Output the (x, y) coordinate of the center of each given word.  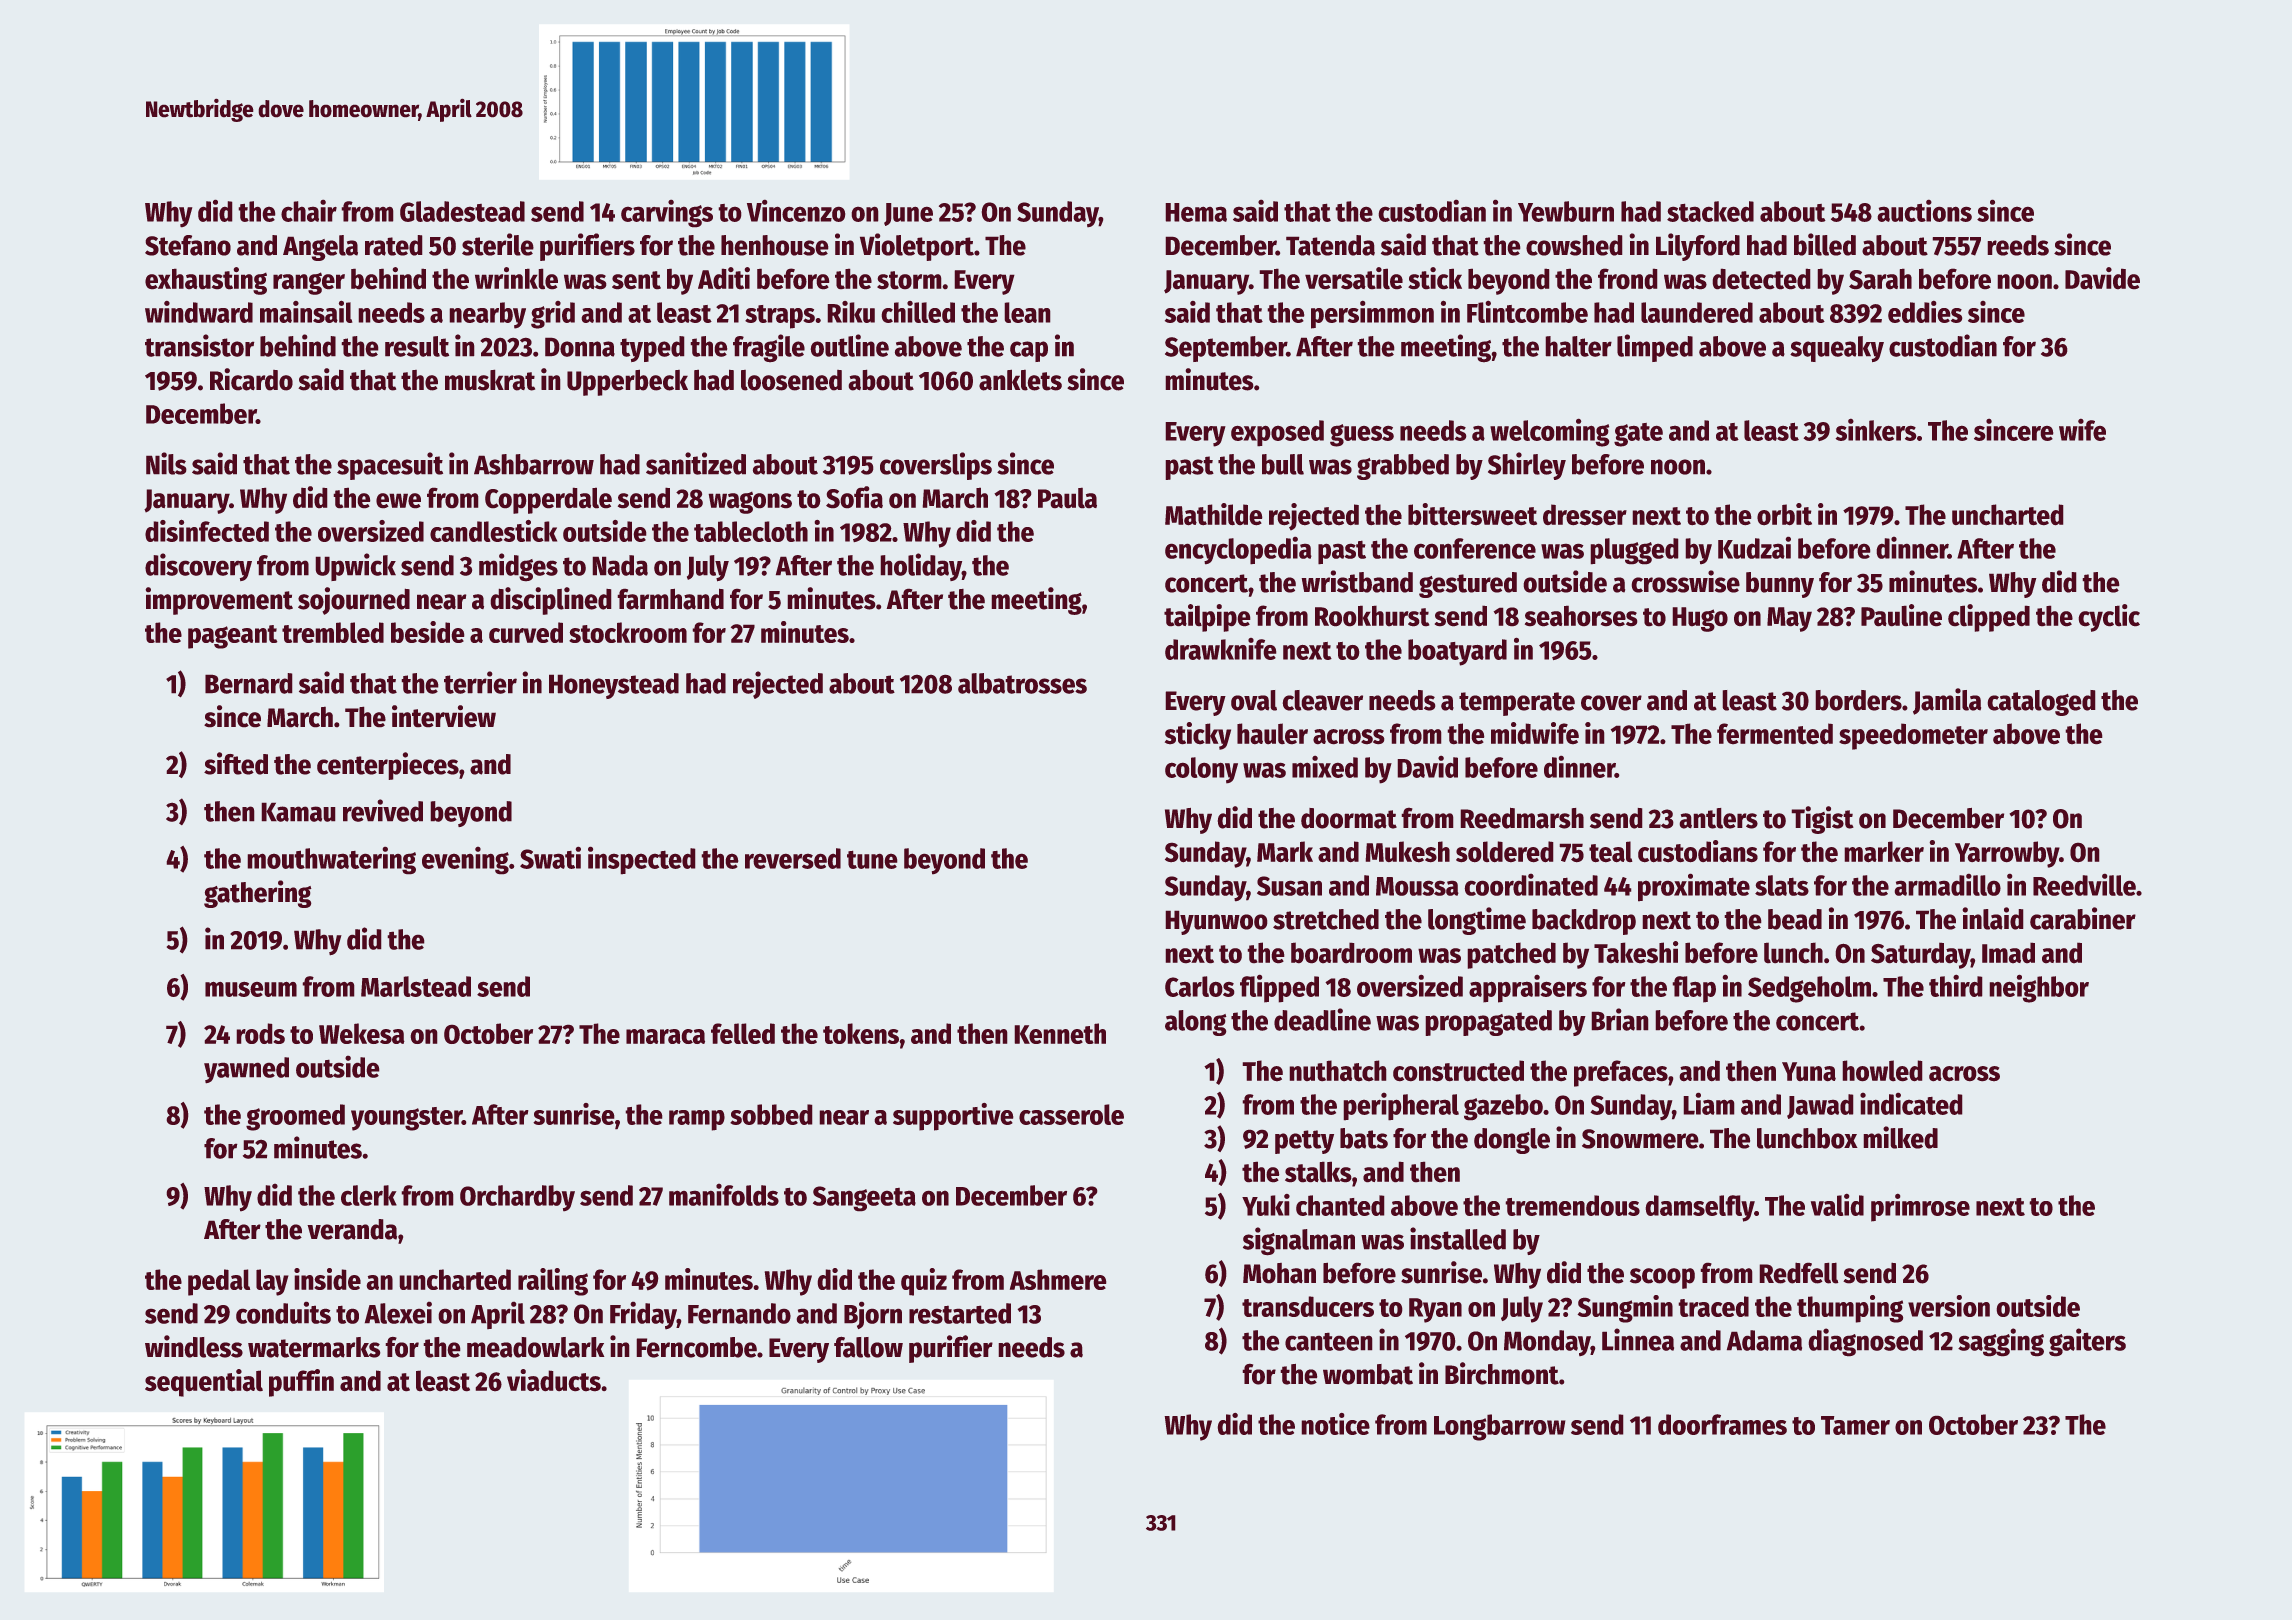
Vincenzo (796, 210)
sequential (204, 1383)
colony (1201, 770)
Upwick (355, 567)
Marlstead (416, 986)
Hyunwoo (1216, 922)
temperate (1517, 704)
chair (309, 210)
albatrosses (1022, 683)
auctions (1924, 210)
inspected (642, 860)
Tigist (1822, 820)
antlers (1718, 818)
